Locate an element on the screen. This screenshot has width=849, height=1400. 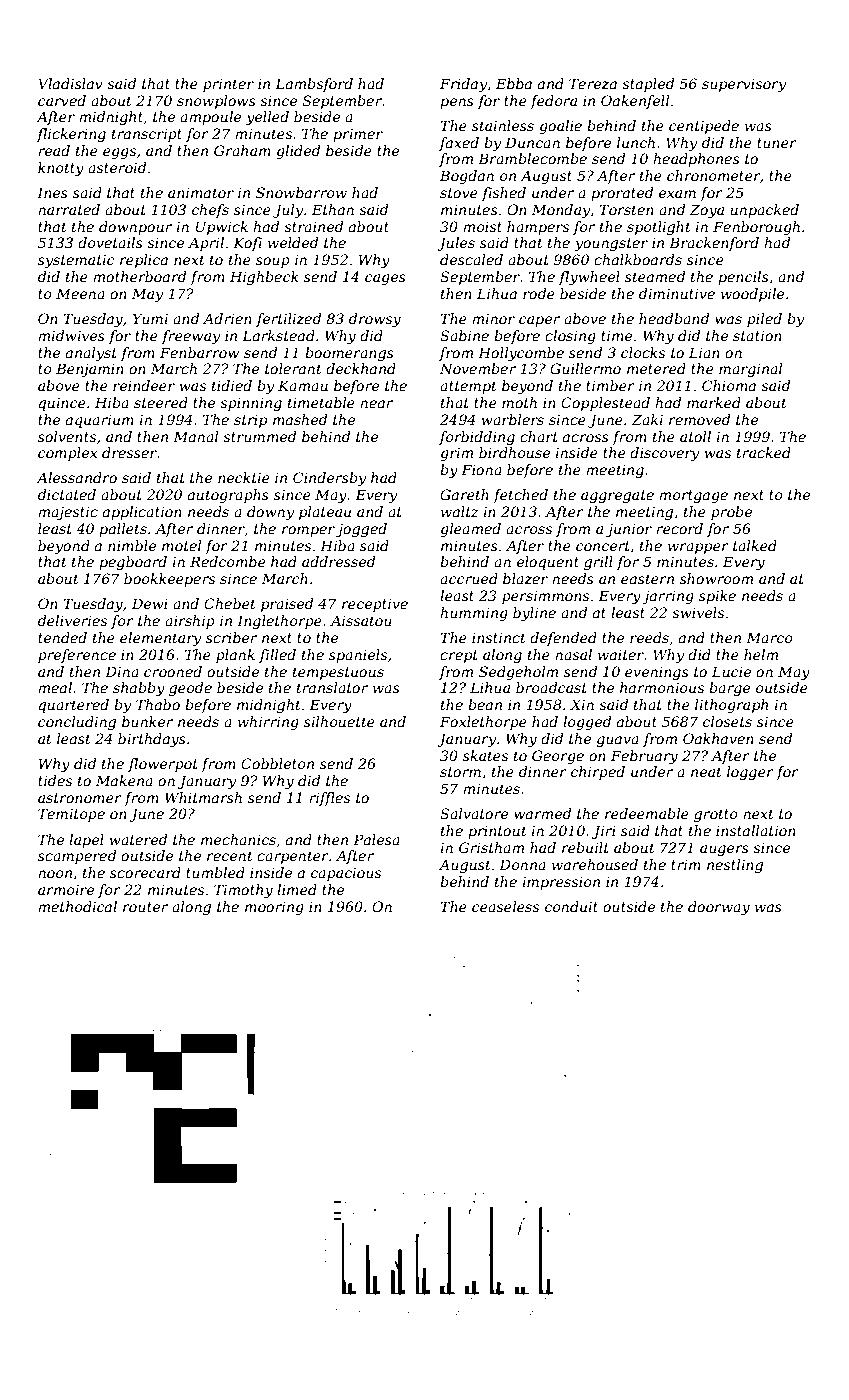
Vladislav is located at coordinates (71, 83).
